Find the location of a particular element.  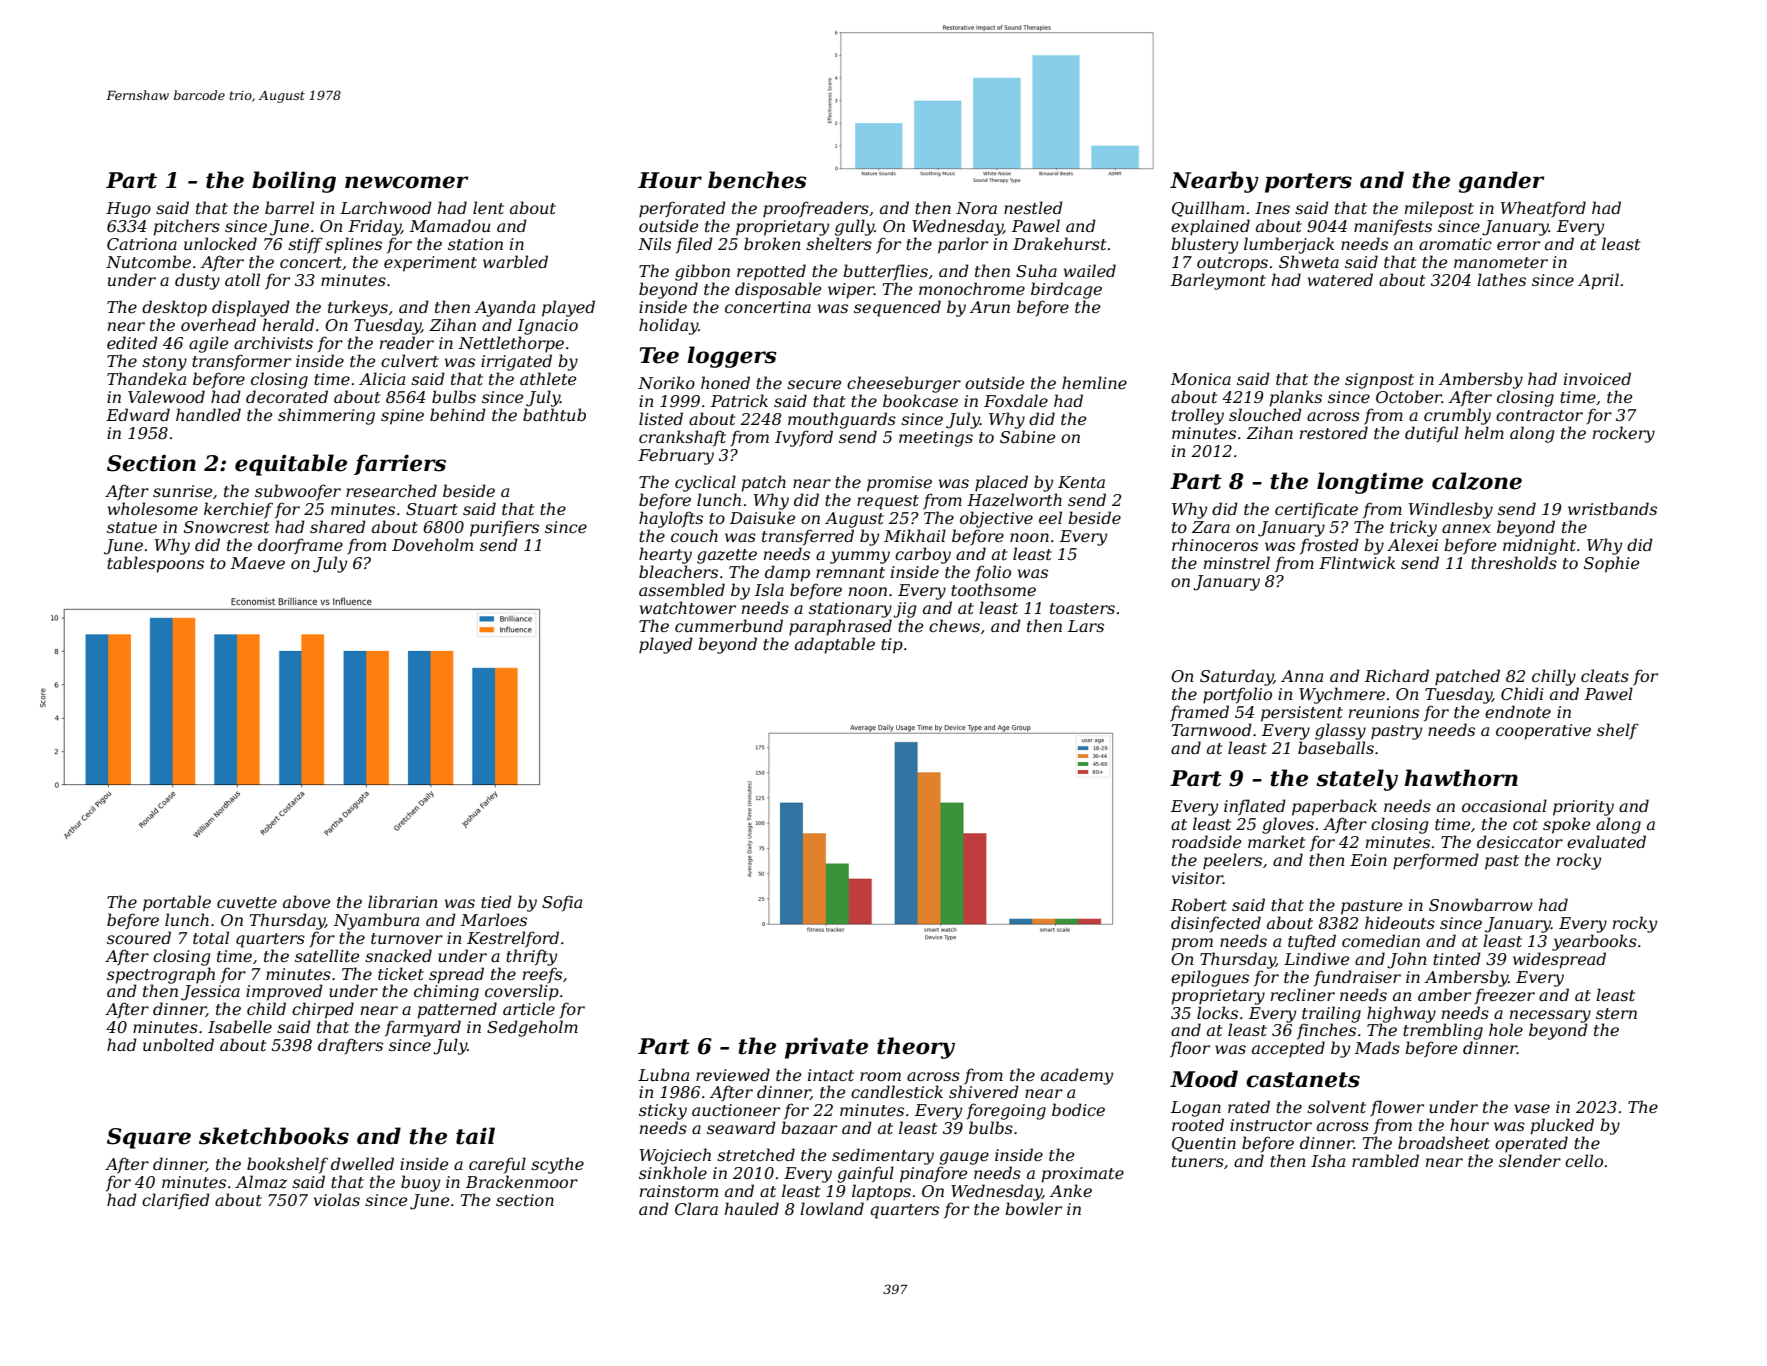

invoiced is located at coordinates (1597, 378).
